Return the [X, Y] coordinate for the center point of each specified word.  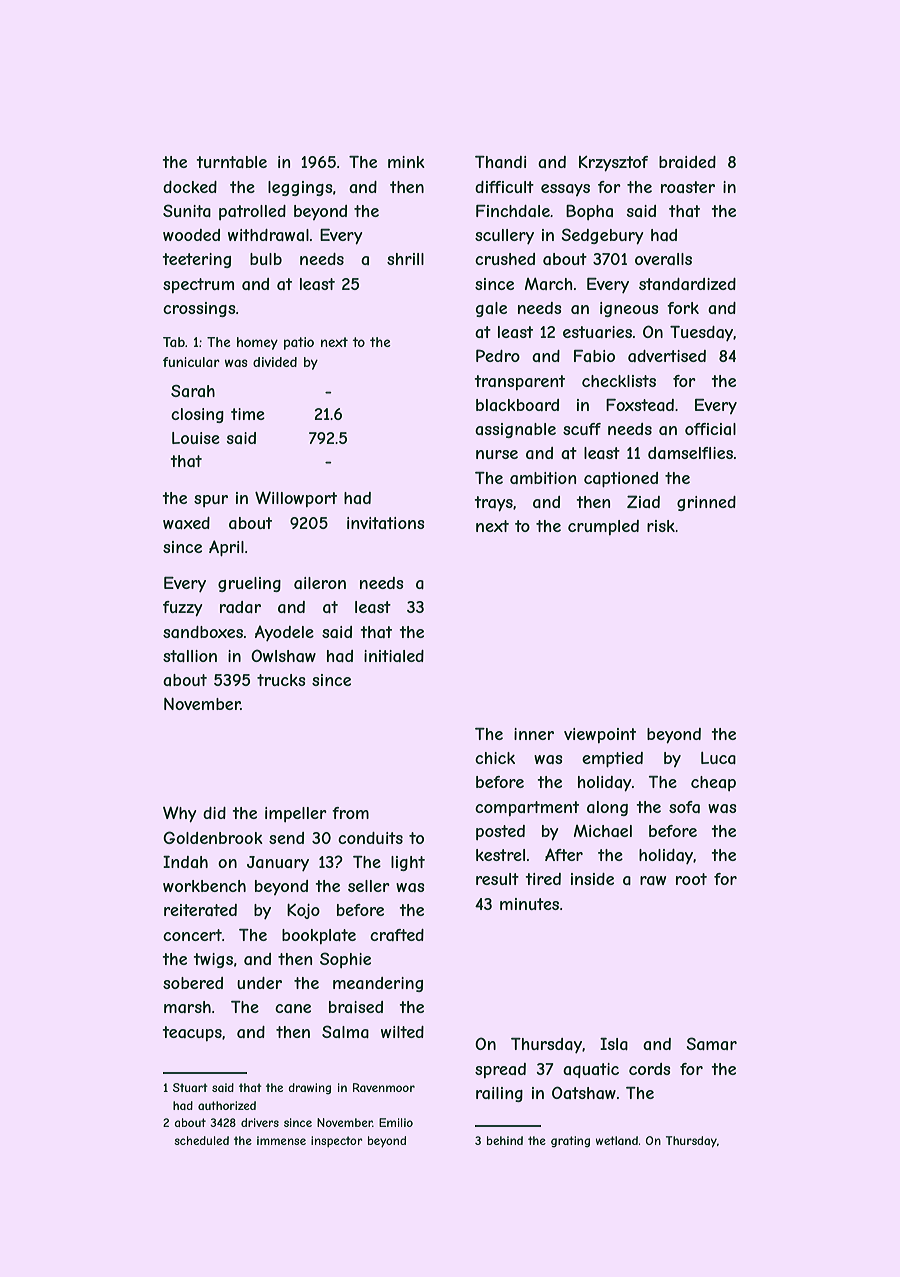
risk [661, 526]
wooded [191, 235]
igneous [629, 309]
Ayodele [284, 633]
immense [281, 1140]
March [549, 284]
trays [493, 504]
